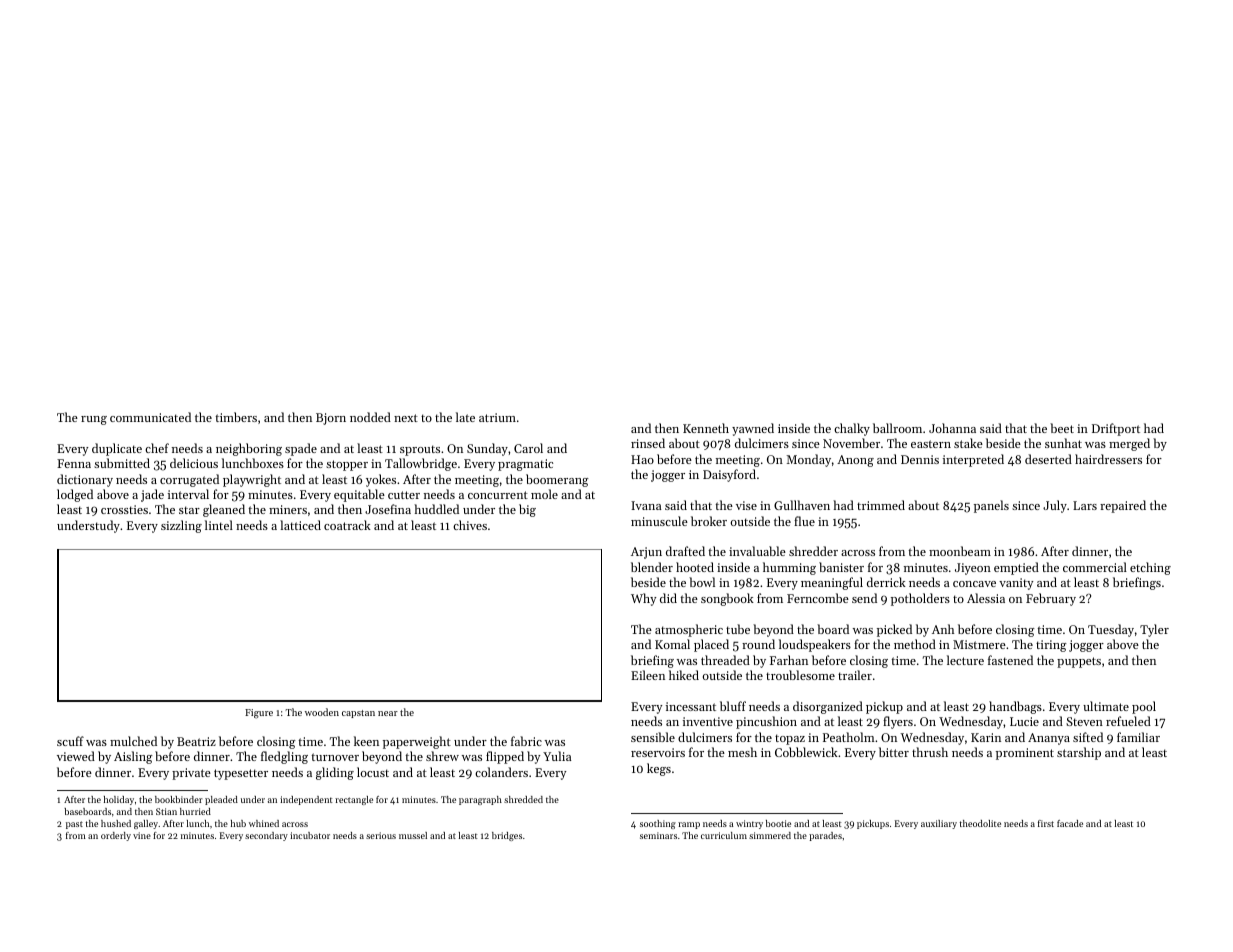 This page has height=952, width=1233. Describe the element at coordinates (465, 417) in the page. I see `late` at that location.
